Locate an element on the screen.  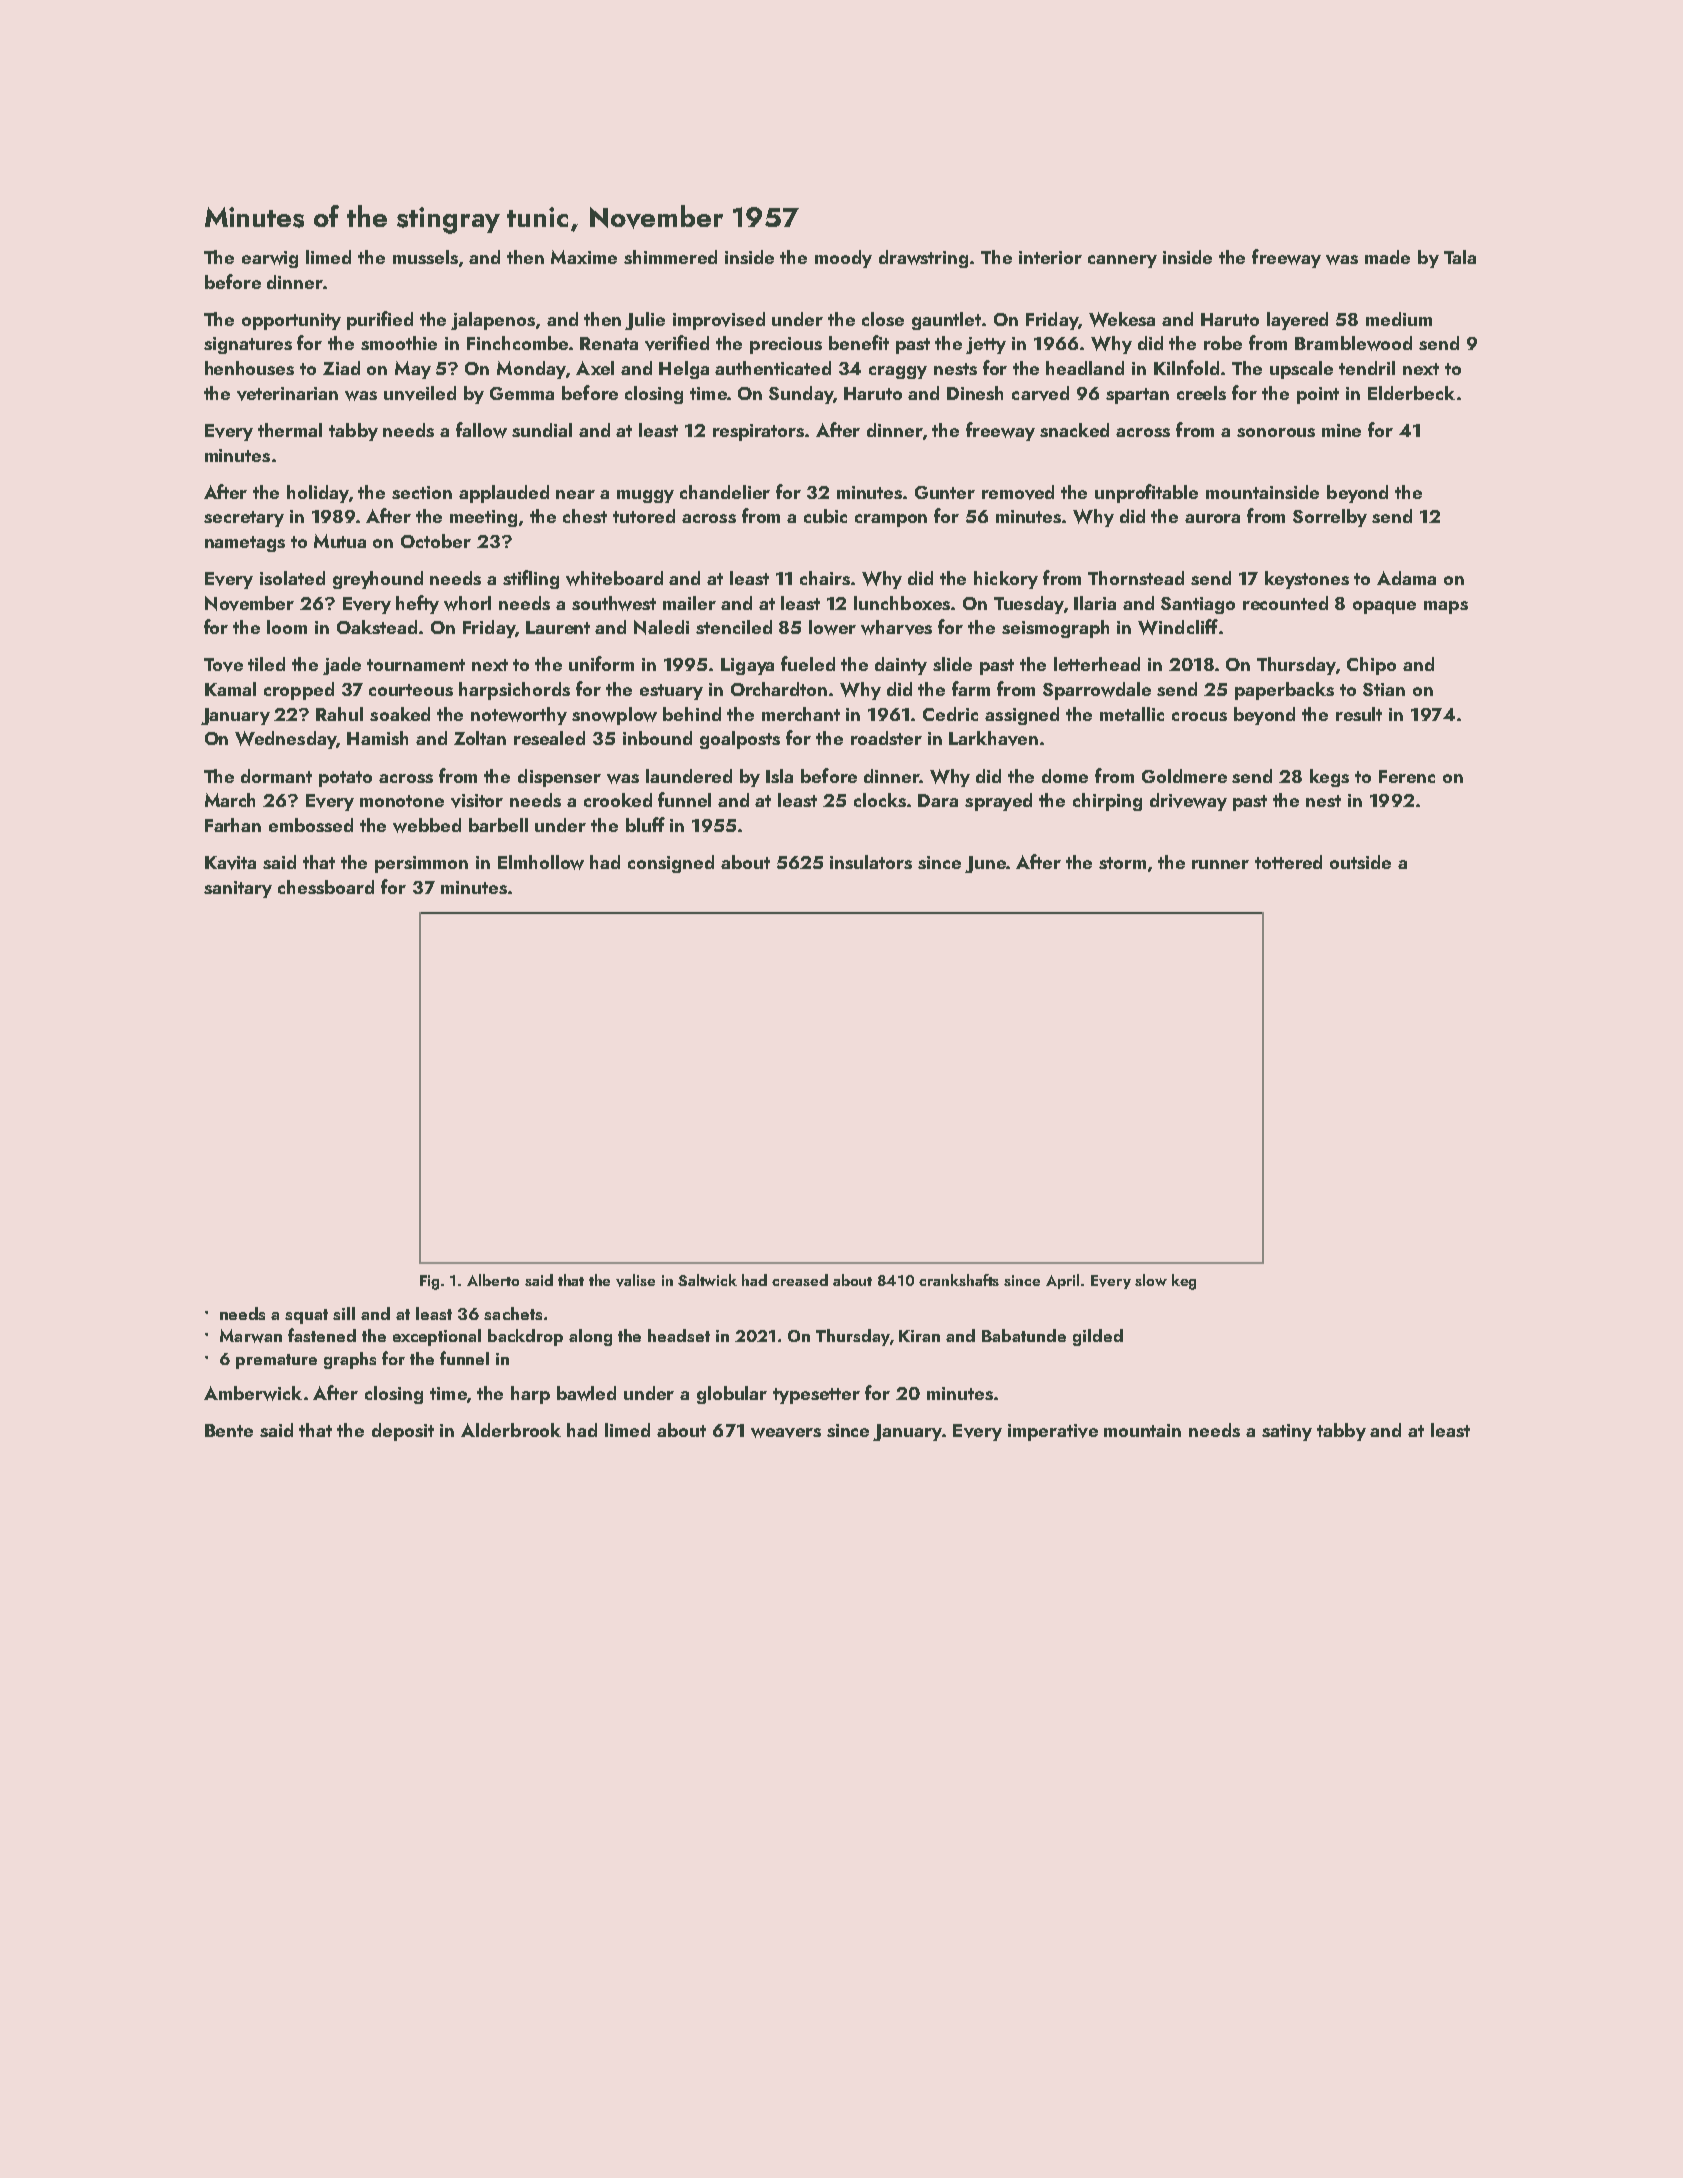
Ligaya is located at coordinates (747, 666).
